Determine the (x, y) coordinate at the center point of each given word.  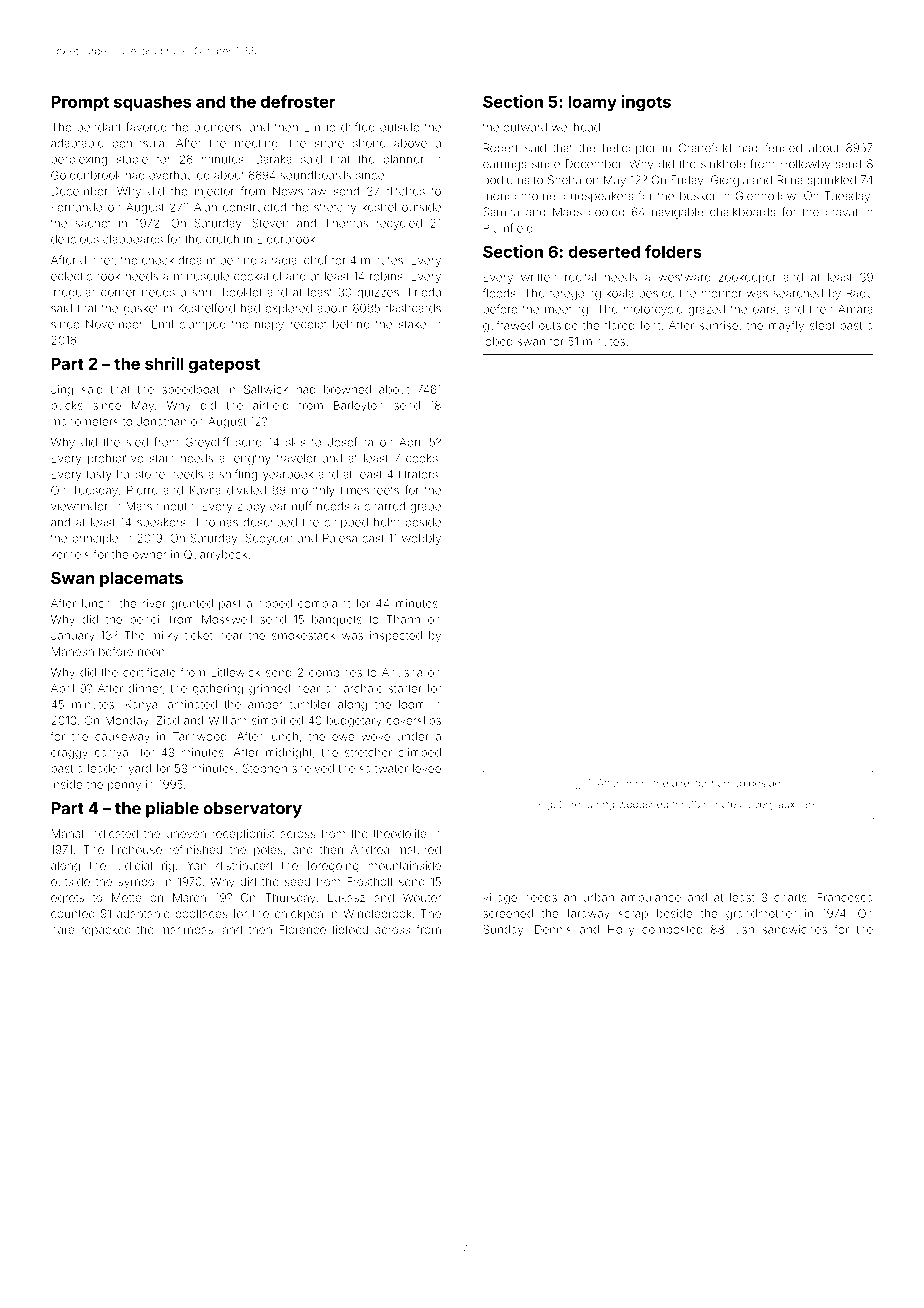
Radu (860, 293)
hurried (728, 783)
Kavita (205, 490)
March (189, 897)
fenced (783, 148)
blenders (217, 127)
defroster (298, 101)
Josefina (350, 442)
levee (427, 768)
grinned (269, 690)
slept (822, 326)
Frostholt (370, 881)
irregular (73, 293)
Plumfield (508, 228)
